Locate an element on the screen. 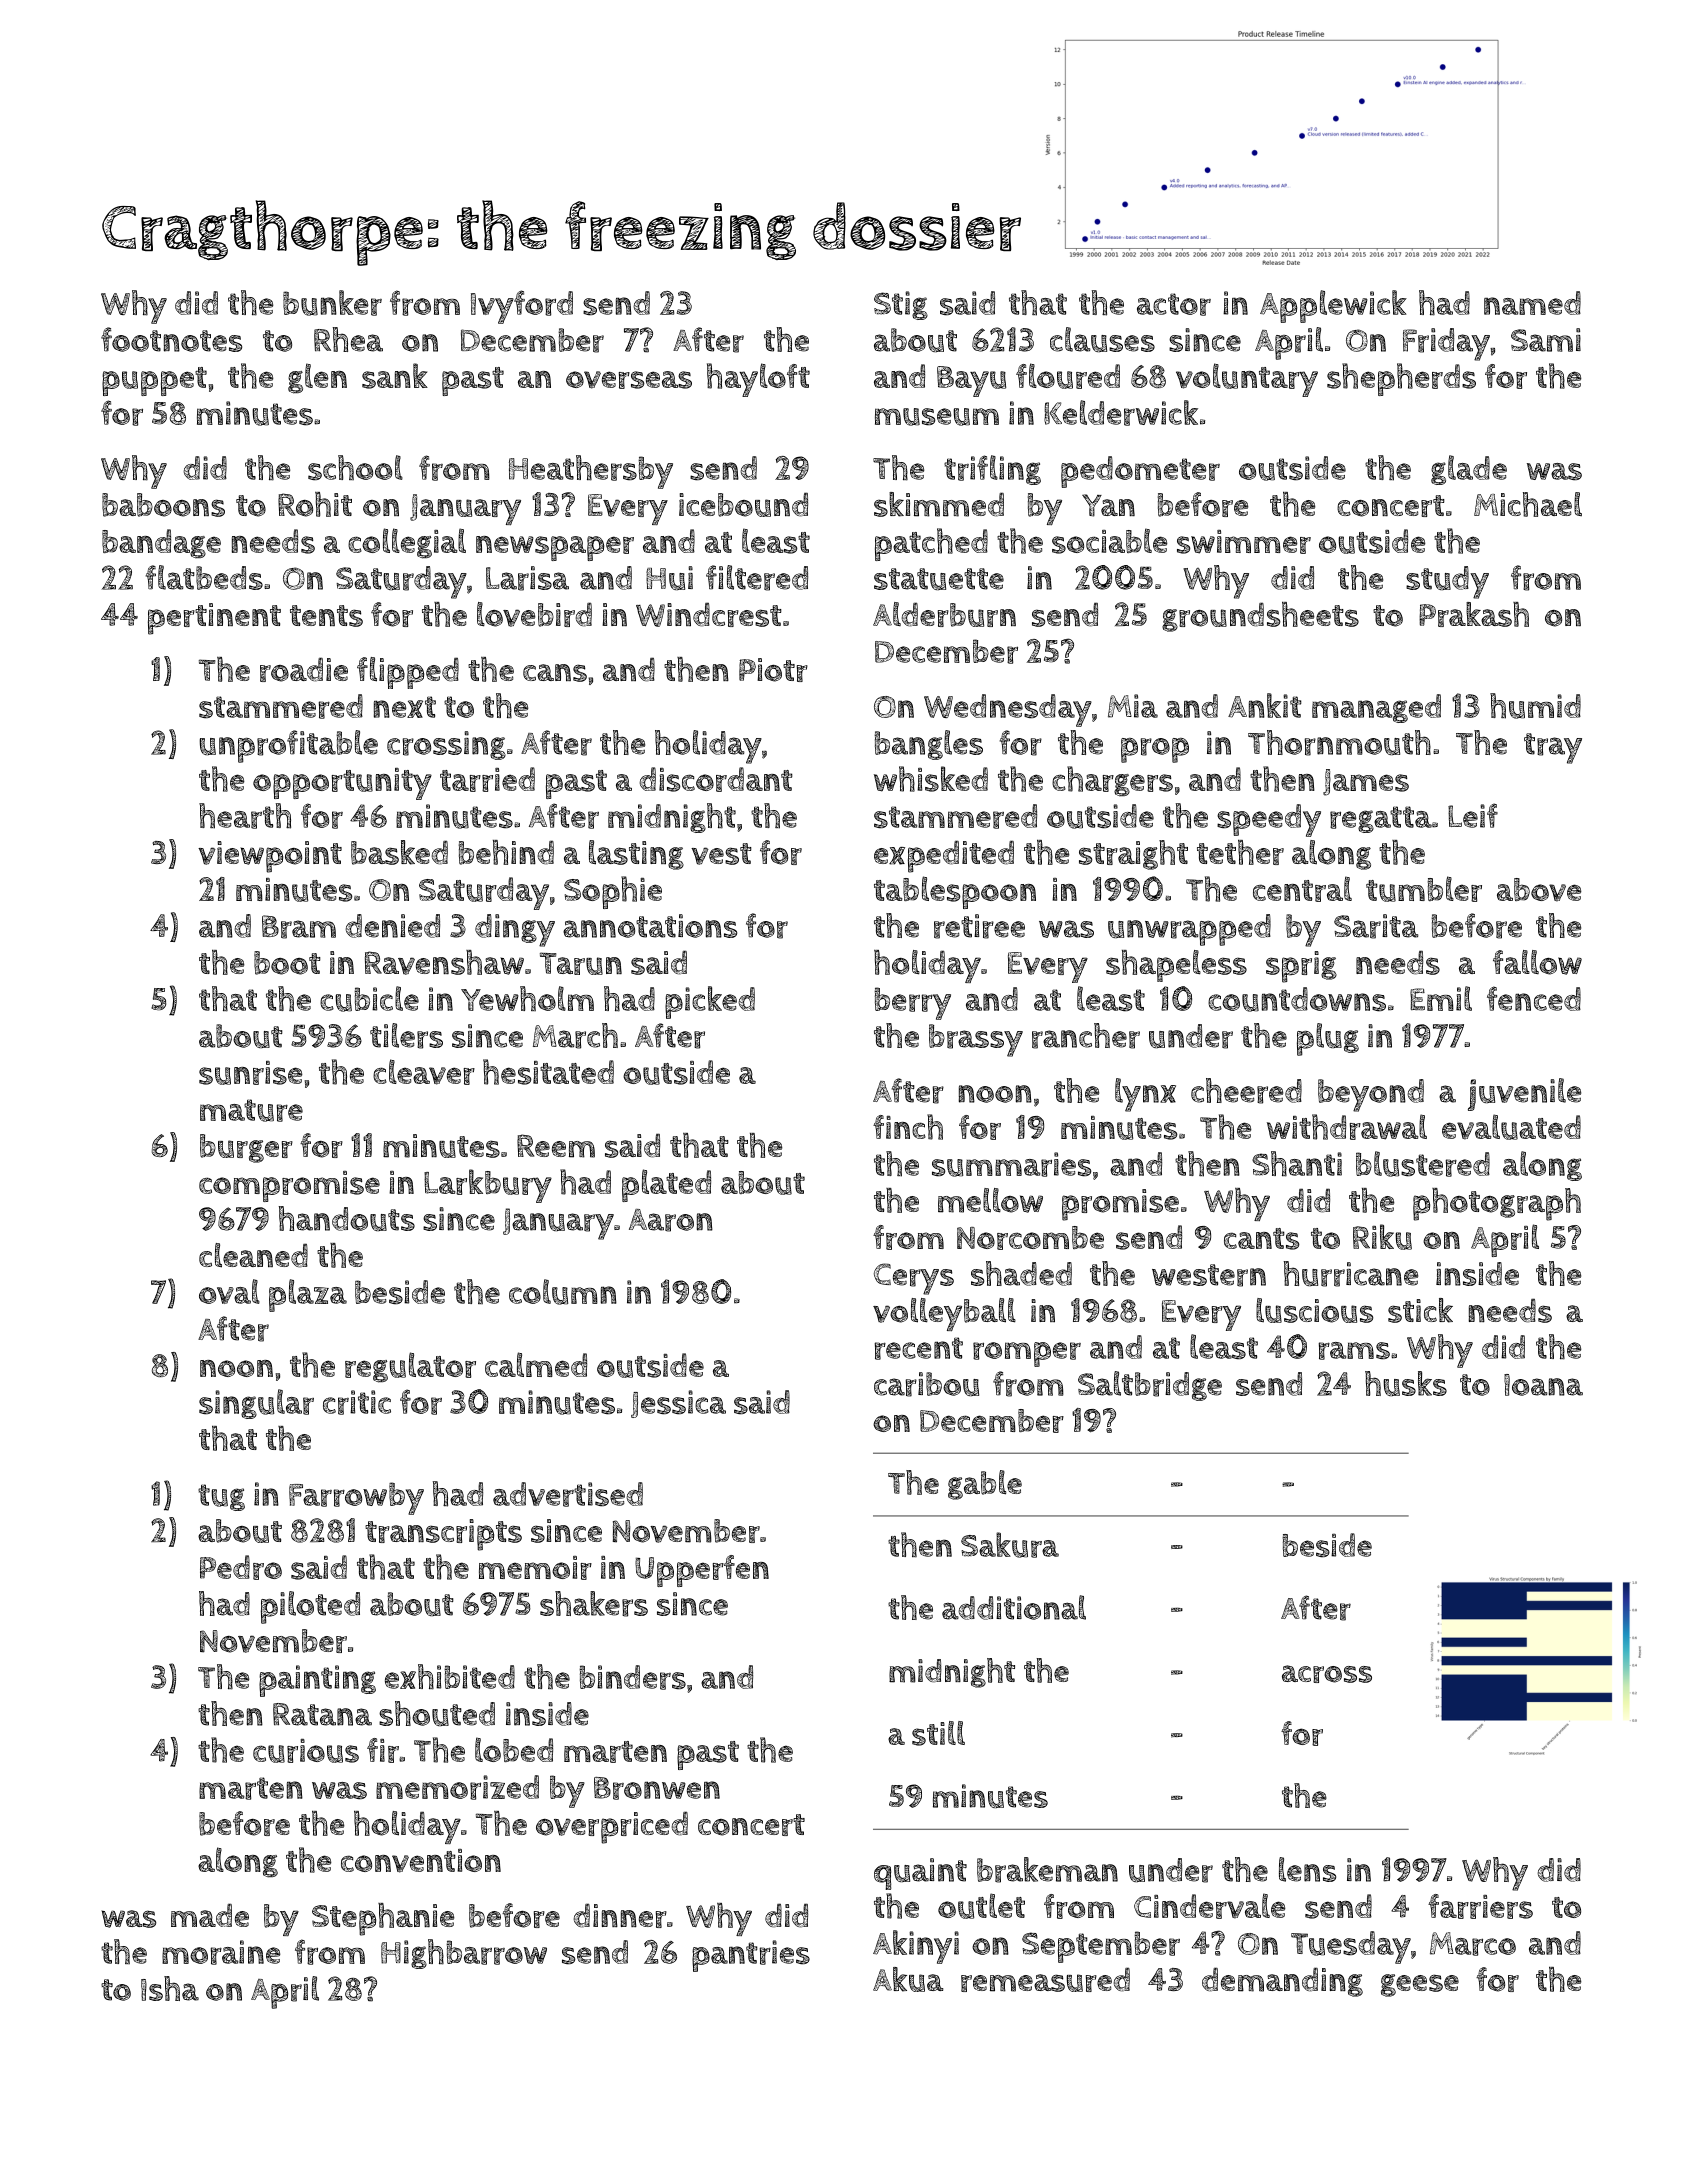  bangles is located at coordinates (928, 745).
